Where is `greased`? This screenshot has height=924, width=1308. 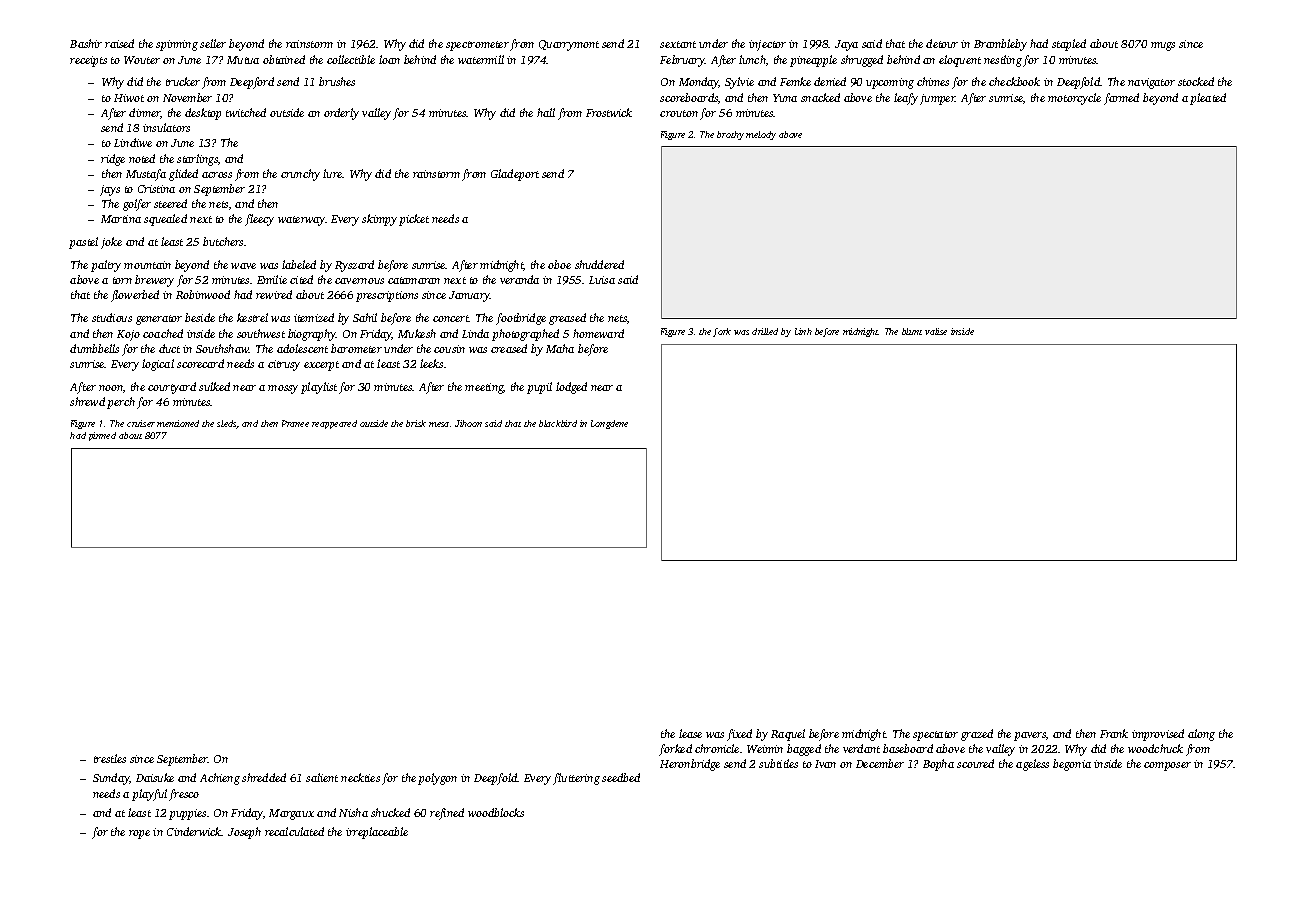
greased is located at coordinates (567, 319).
